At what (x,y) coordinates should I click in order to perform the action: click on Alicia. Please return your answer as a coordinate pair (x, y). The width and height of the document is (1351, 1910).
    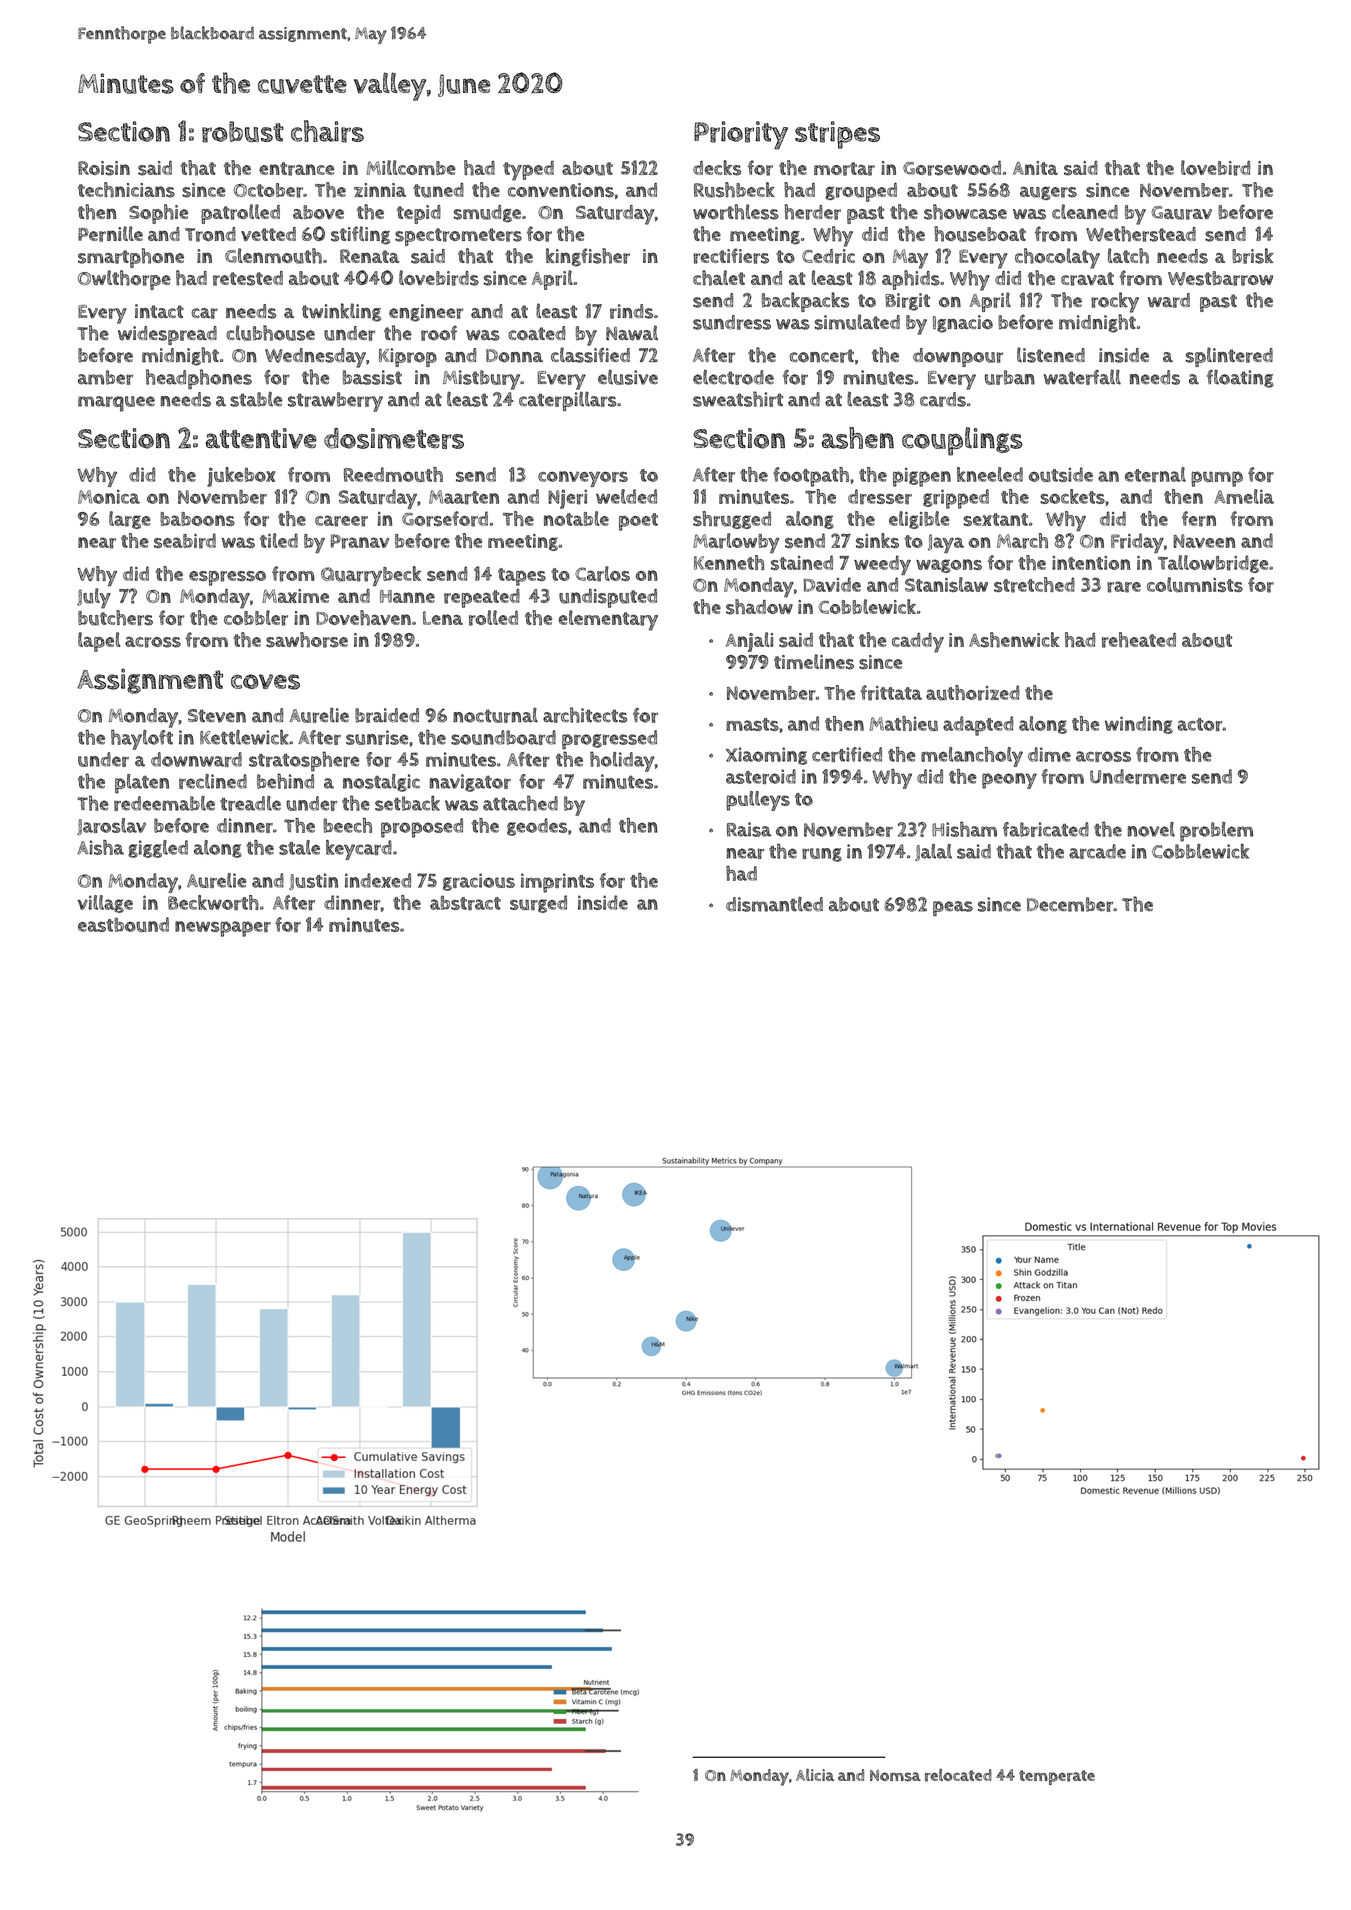
    Looking at the image, I should click on (815, 1775).
